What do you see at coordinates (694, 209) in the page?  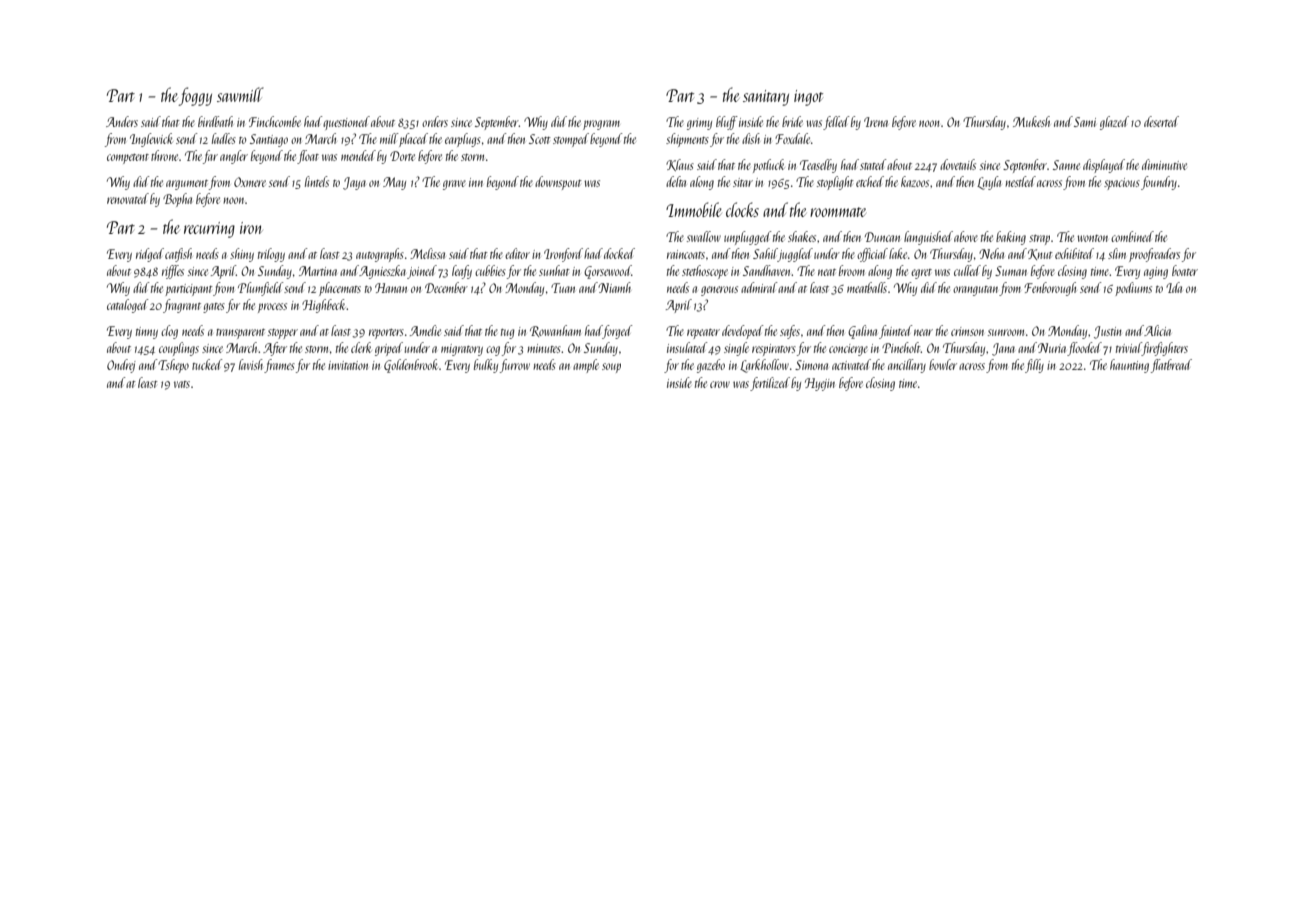 I see `Immobile` at bounding box center [694, 209].
